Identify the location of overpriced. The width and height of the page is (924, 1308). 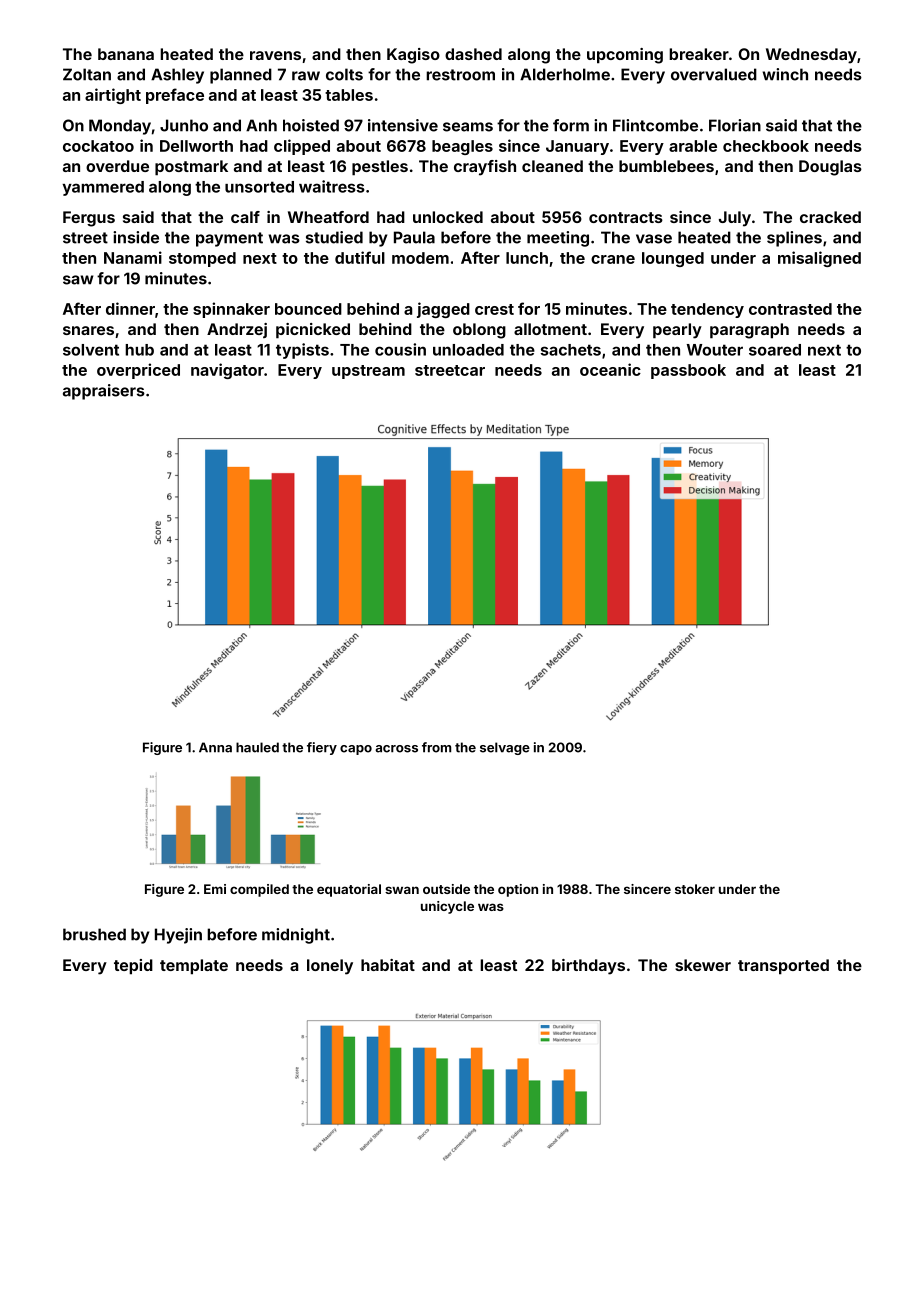
(138, 371).
